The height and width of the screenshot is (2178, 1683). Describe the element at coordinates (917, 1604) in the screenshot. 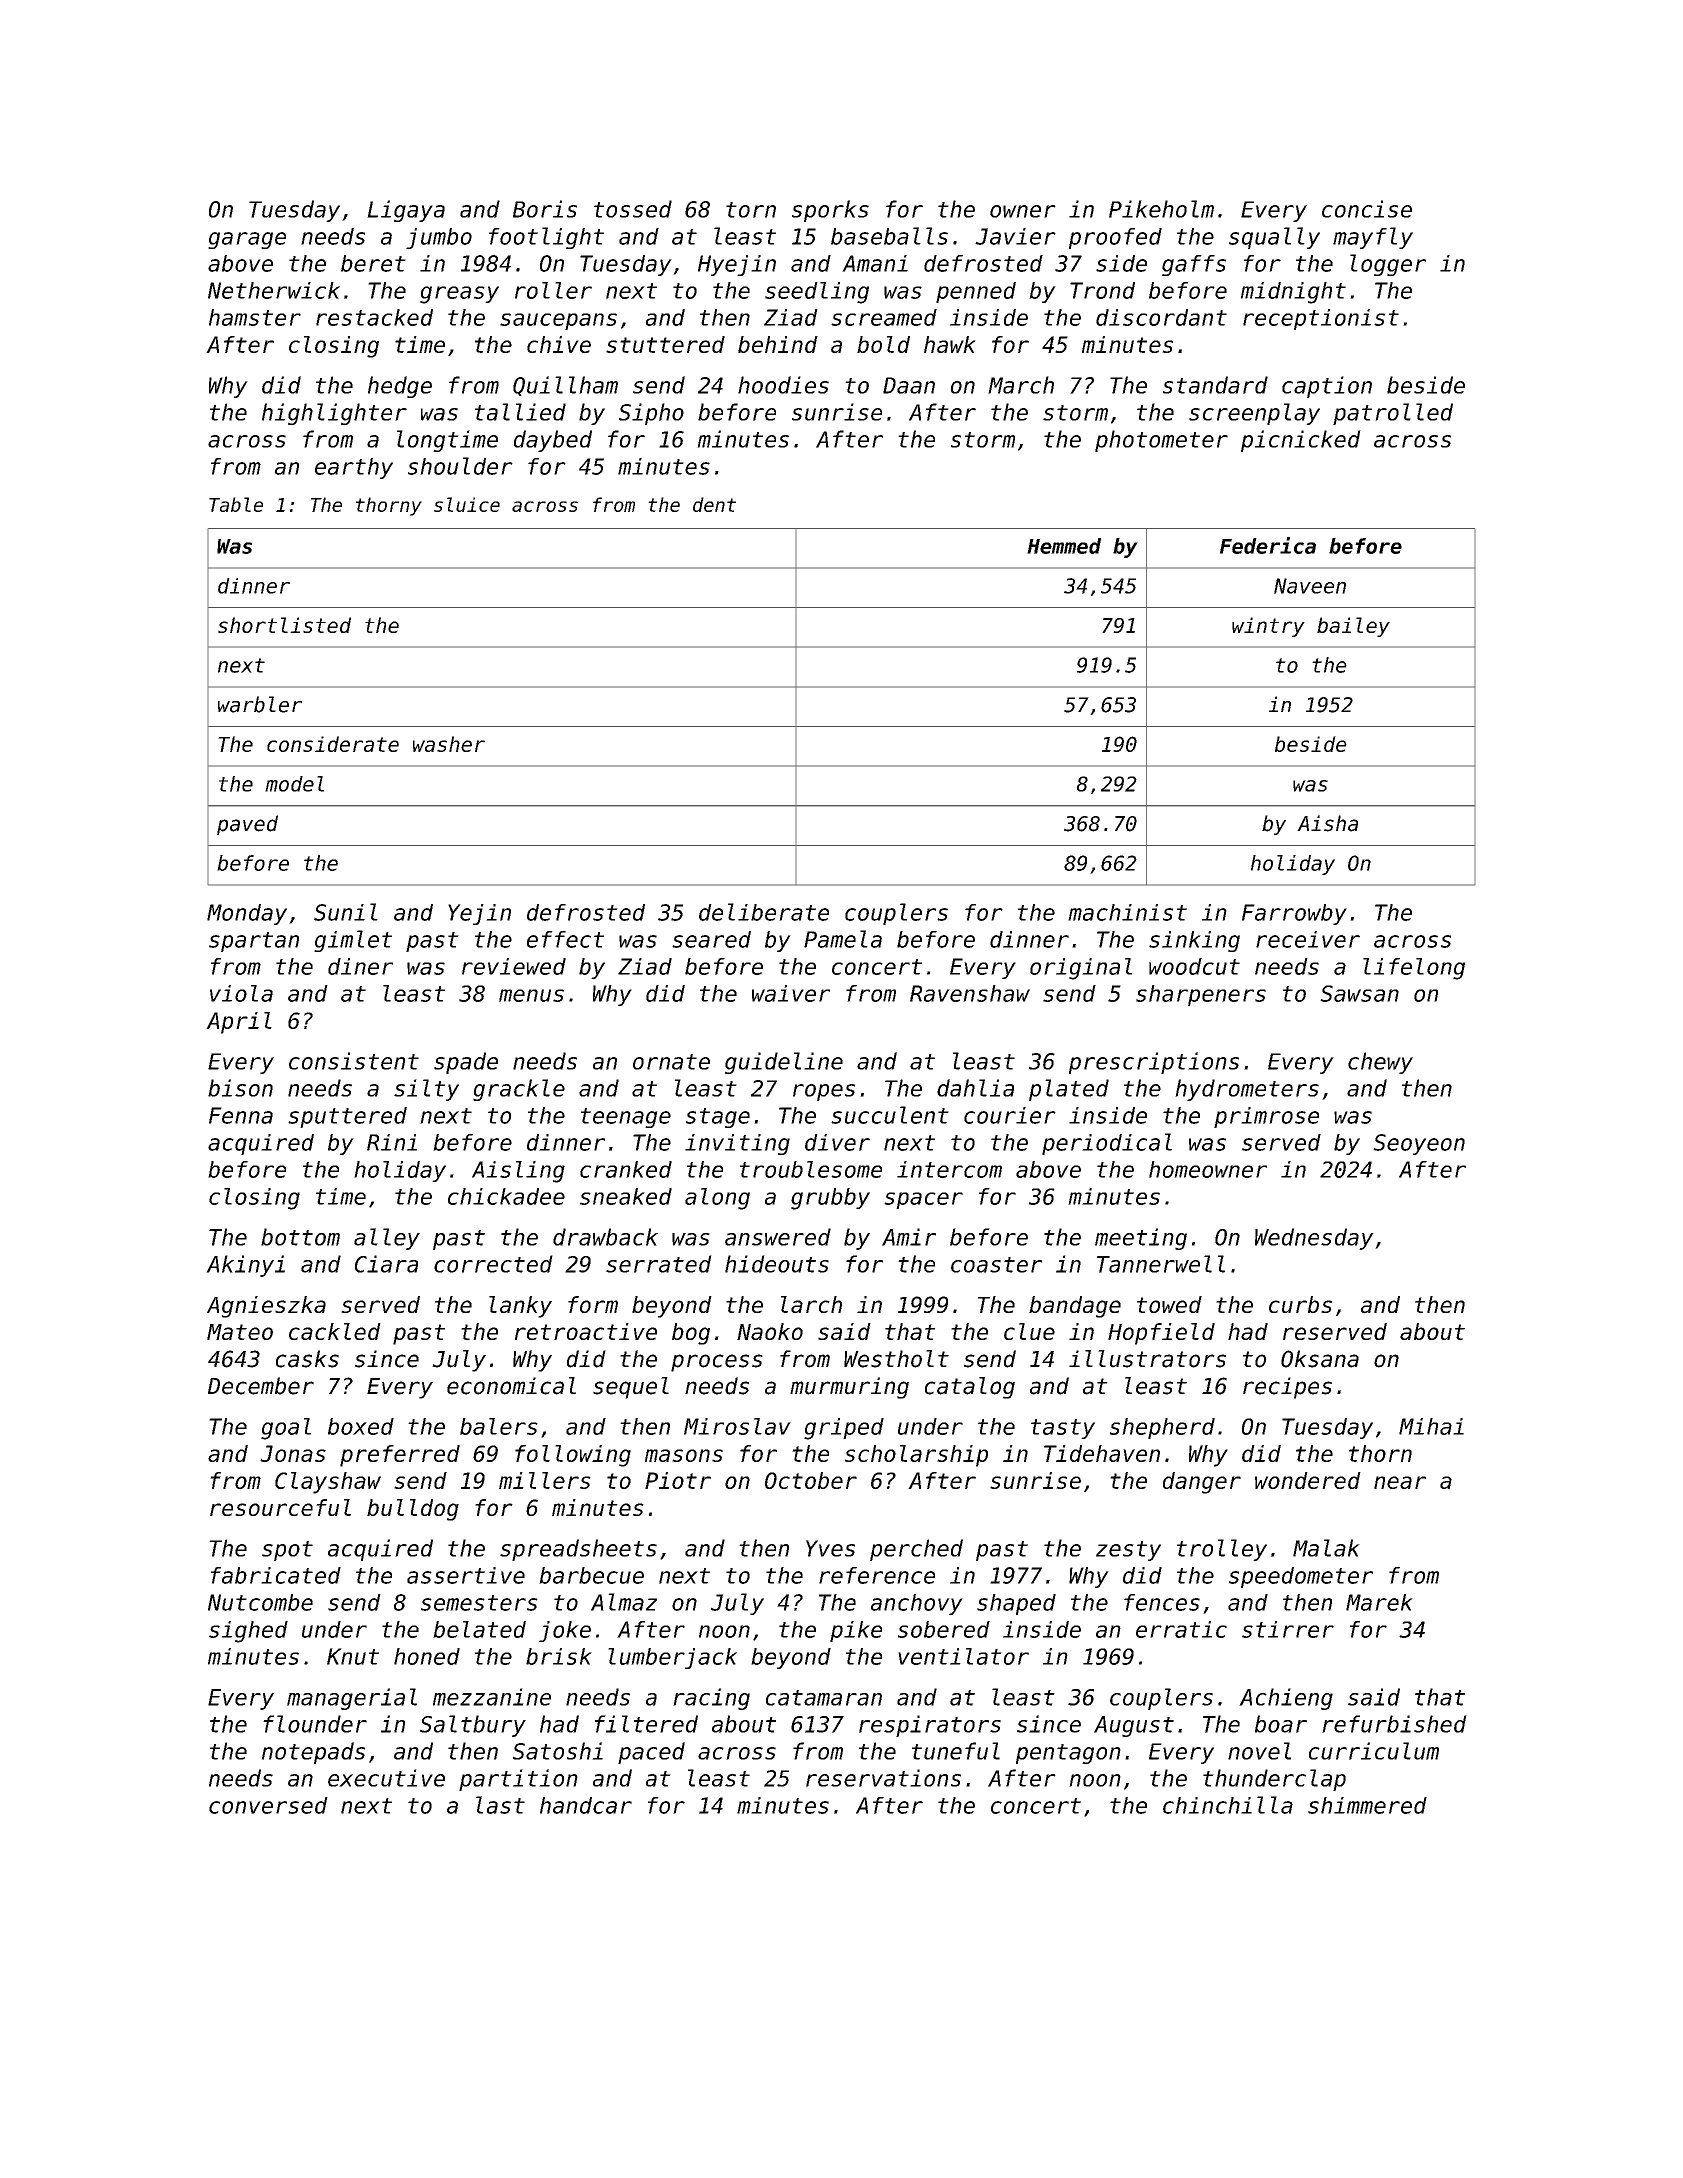

I see `anchovy` at that location.
